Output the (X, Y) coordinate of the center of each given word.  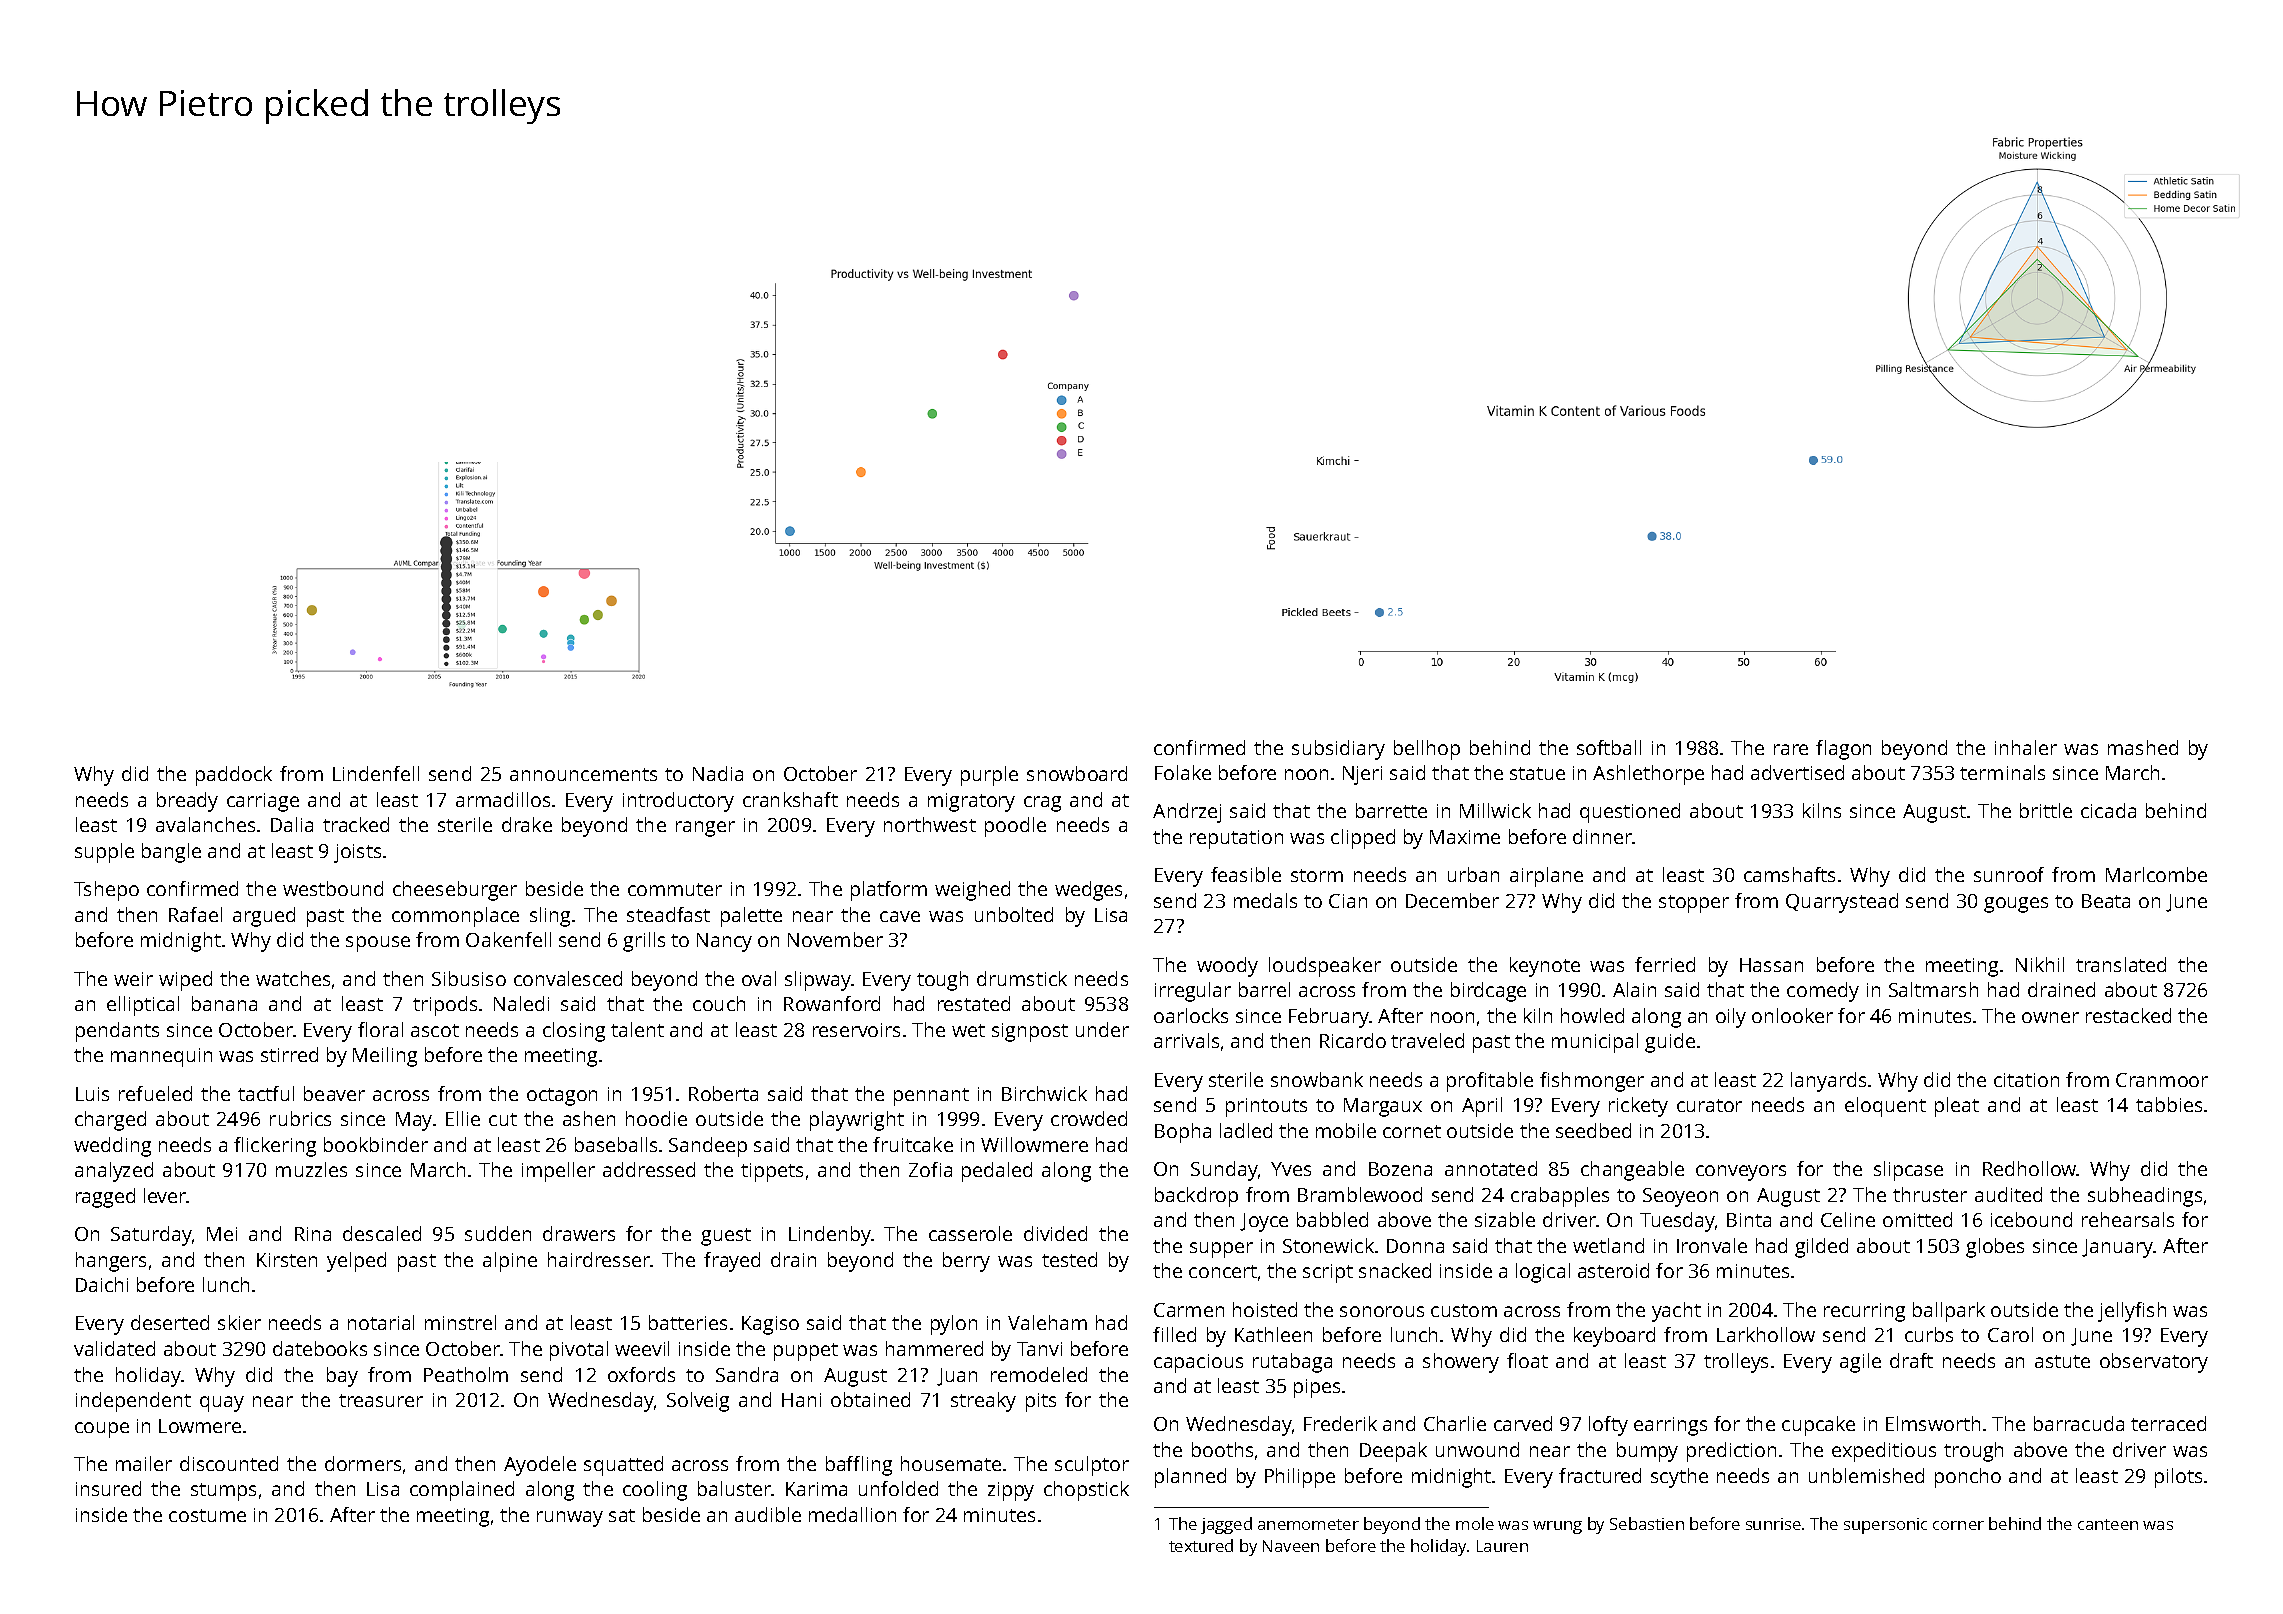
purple (989, 776)
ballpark (1949, 1312)
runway (570, 1519)
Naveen (1291, 1546)
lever (165, 1195)
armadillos (503, 799)
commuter (675, 889)
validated (114, 1348)
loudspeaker (1325, 967)
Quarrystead (1842, 903)
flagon (1843, 750)
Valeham (1047, 1322)
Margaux (1383, 1107)
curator (1709, 1105)
